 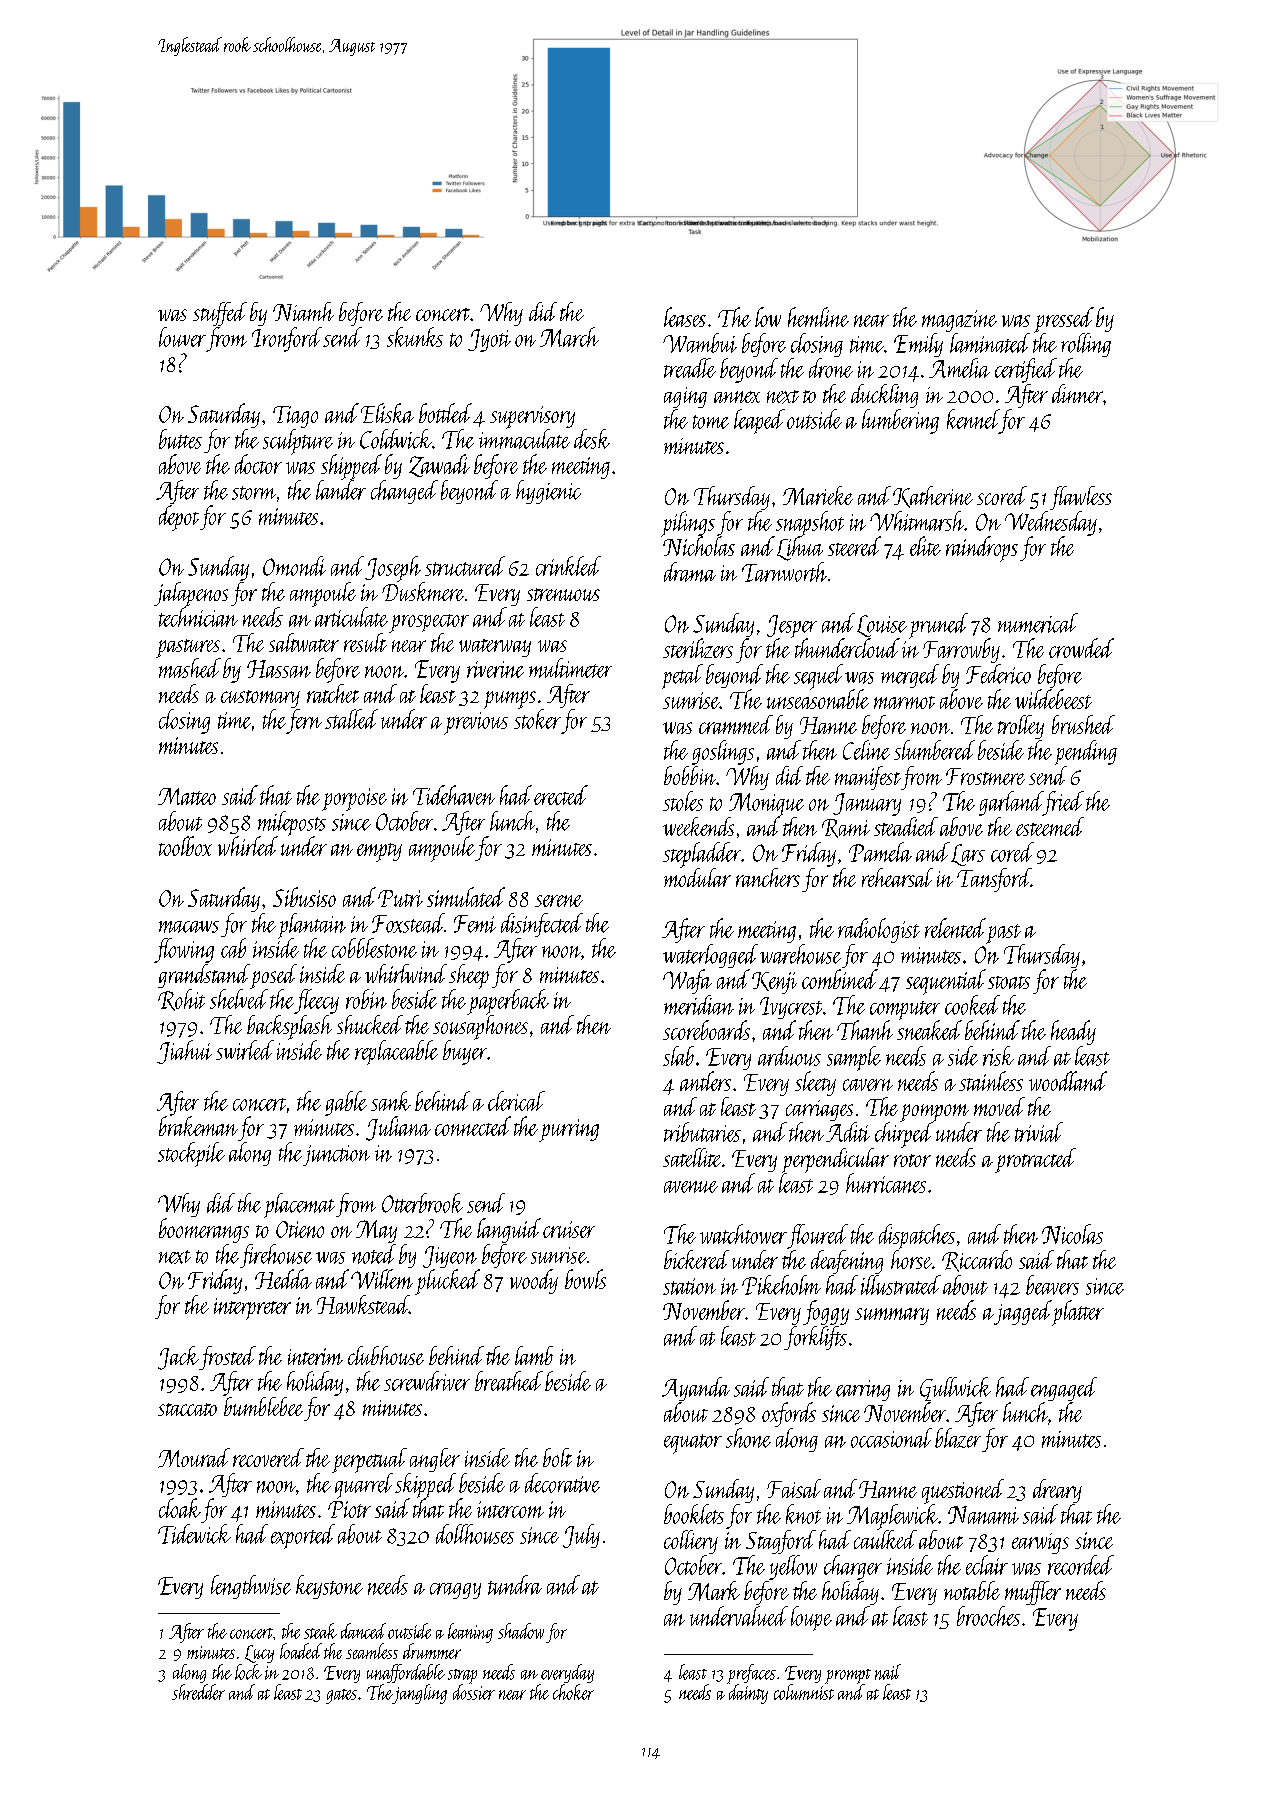 What do you see at coordinates (891, 1438) in the page?
I see `occasional` at bounding box center [891, 1438].
